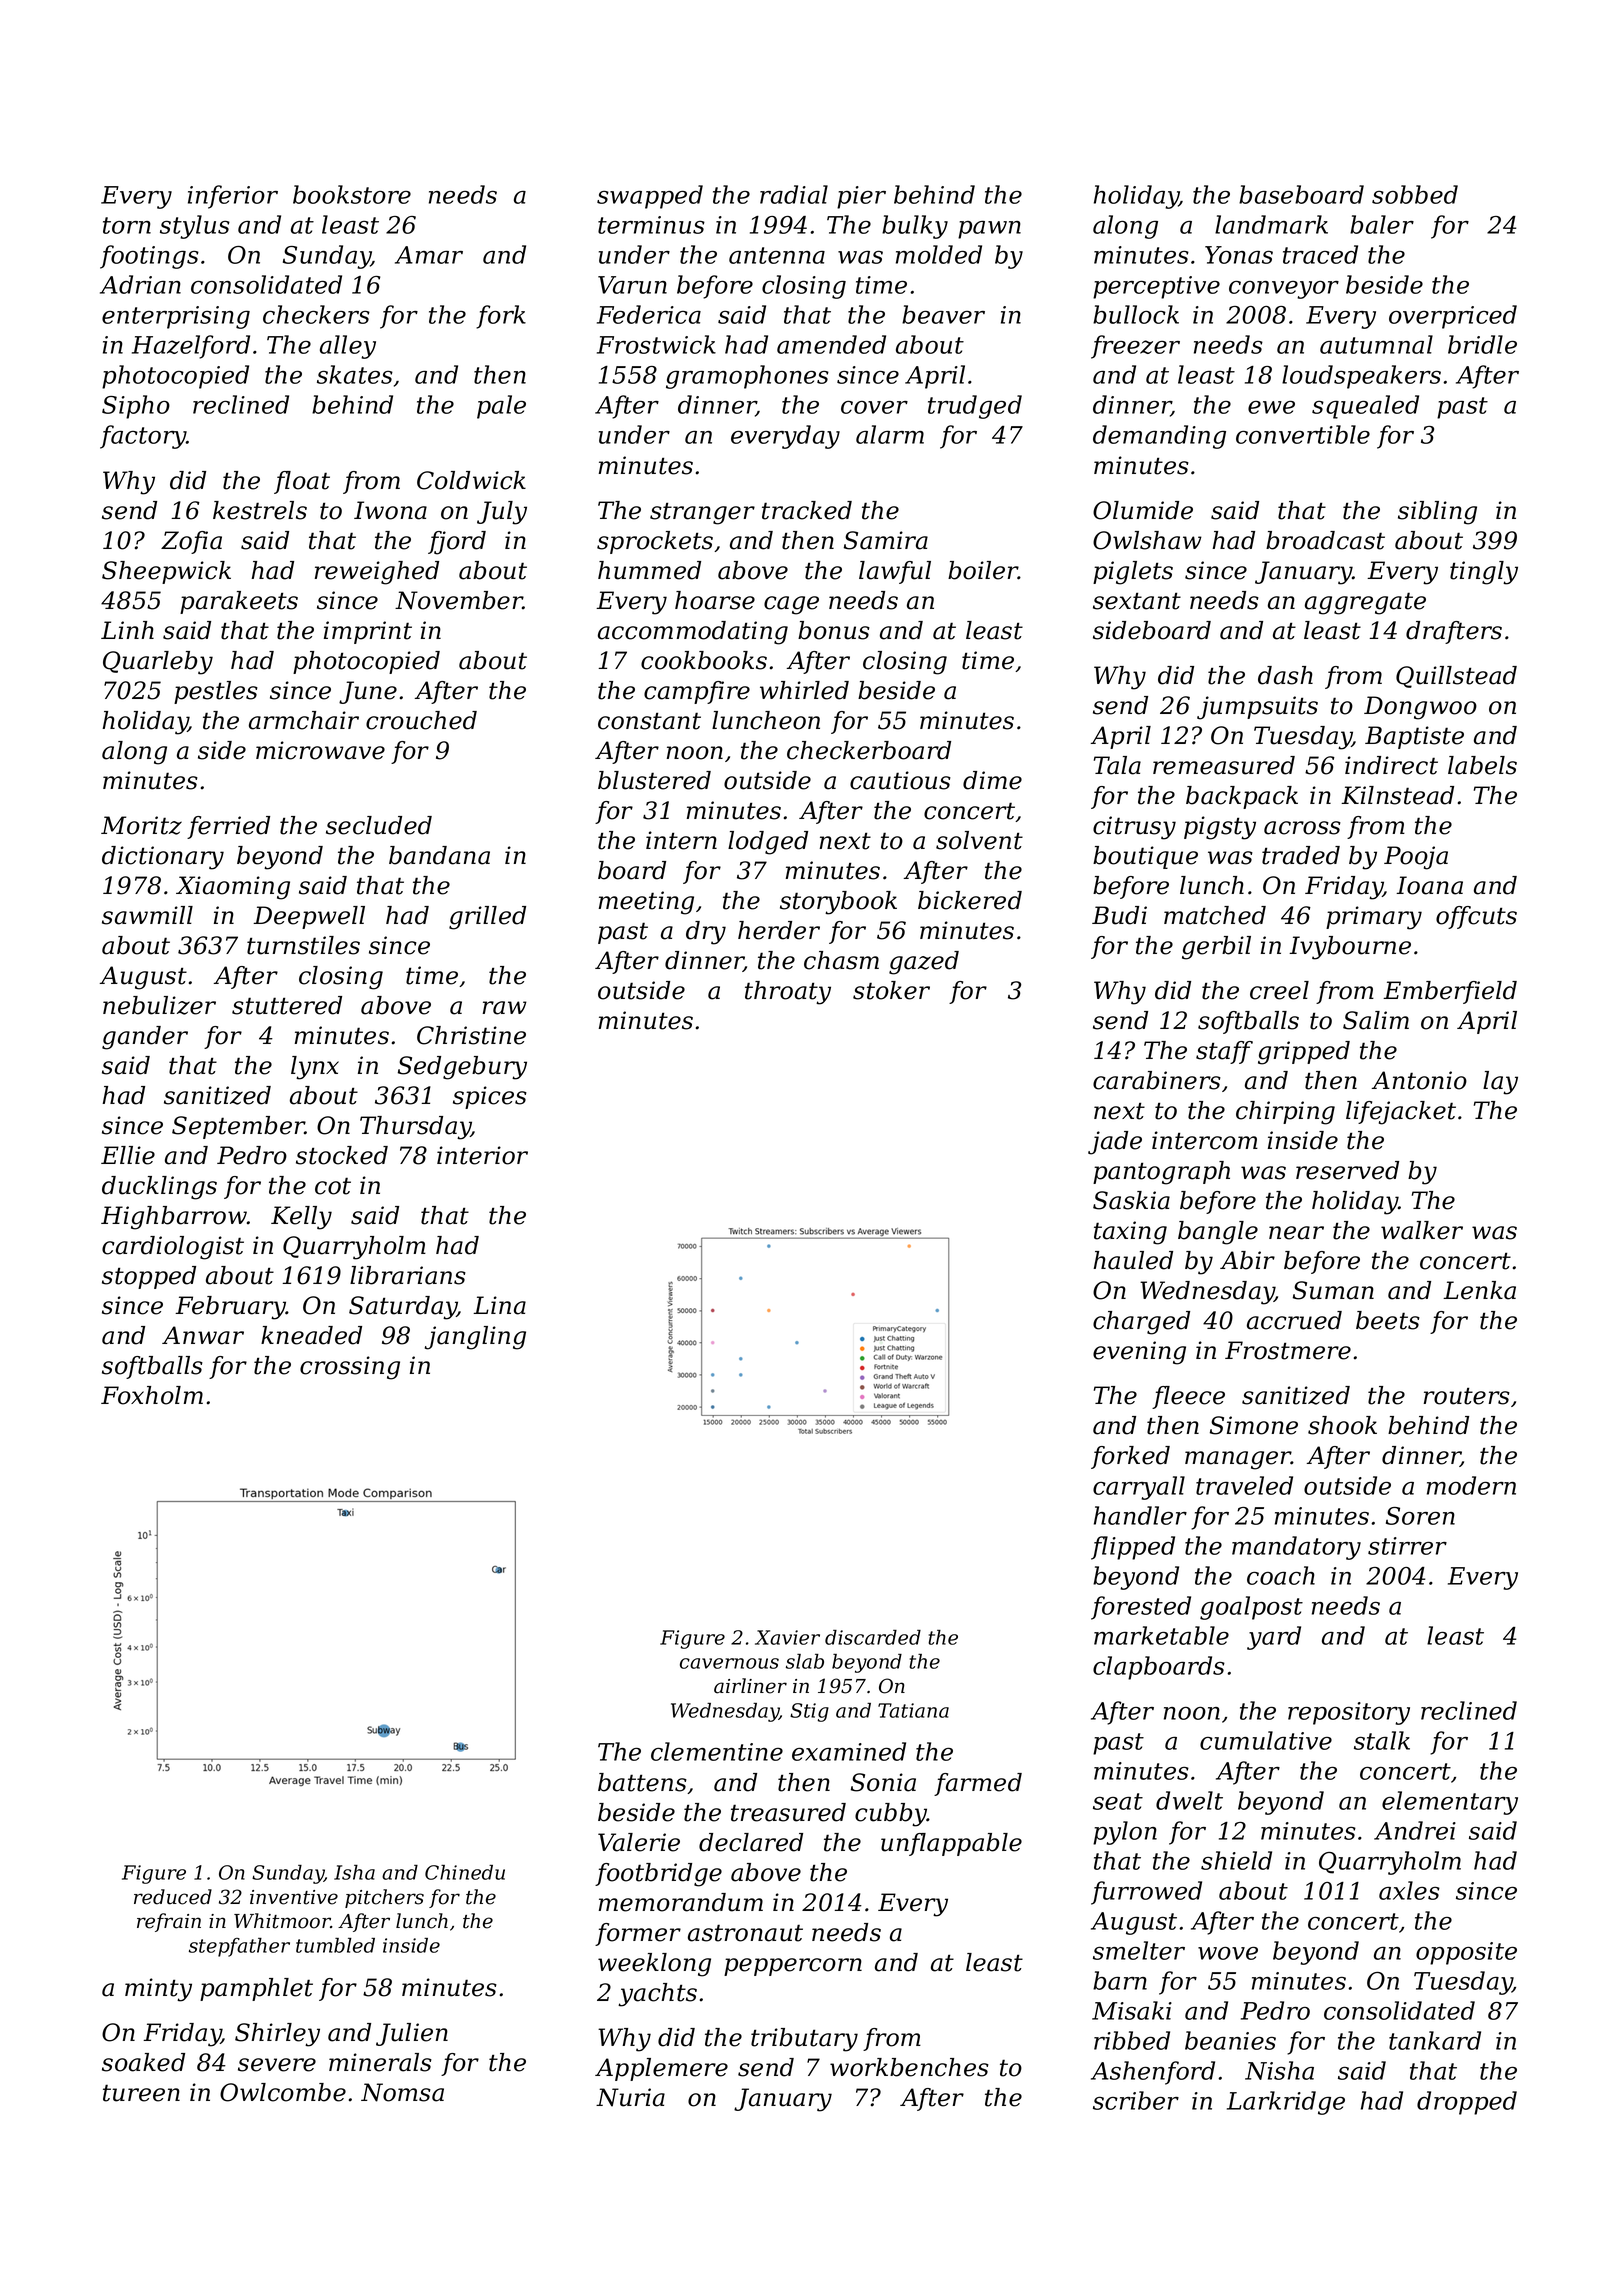 Image resolution: width=1620 pixels, height=2292 pixels. I want to click on Nomsa, so click(402, 2092).
